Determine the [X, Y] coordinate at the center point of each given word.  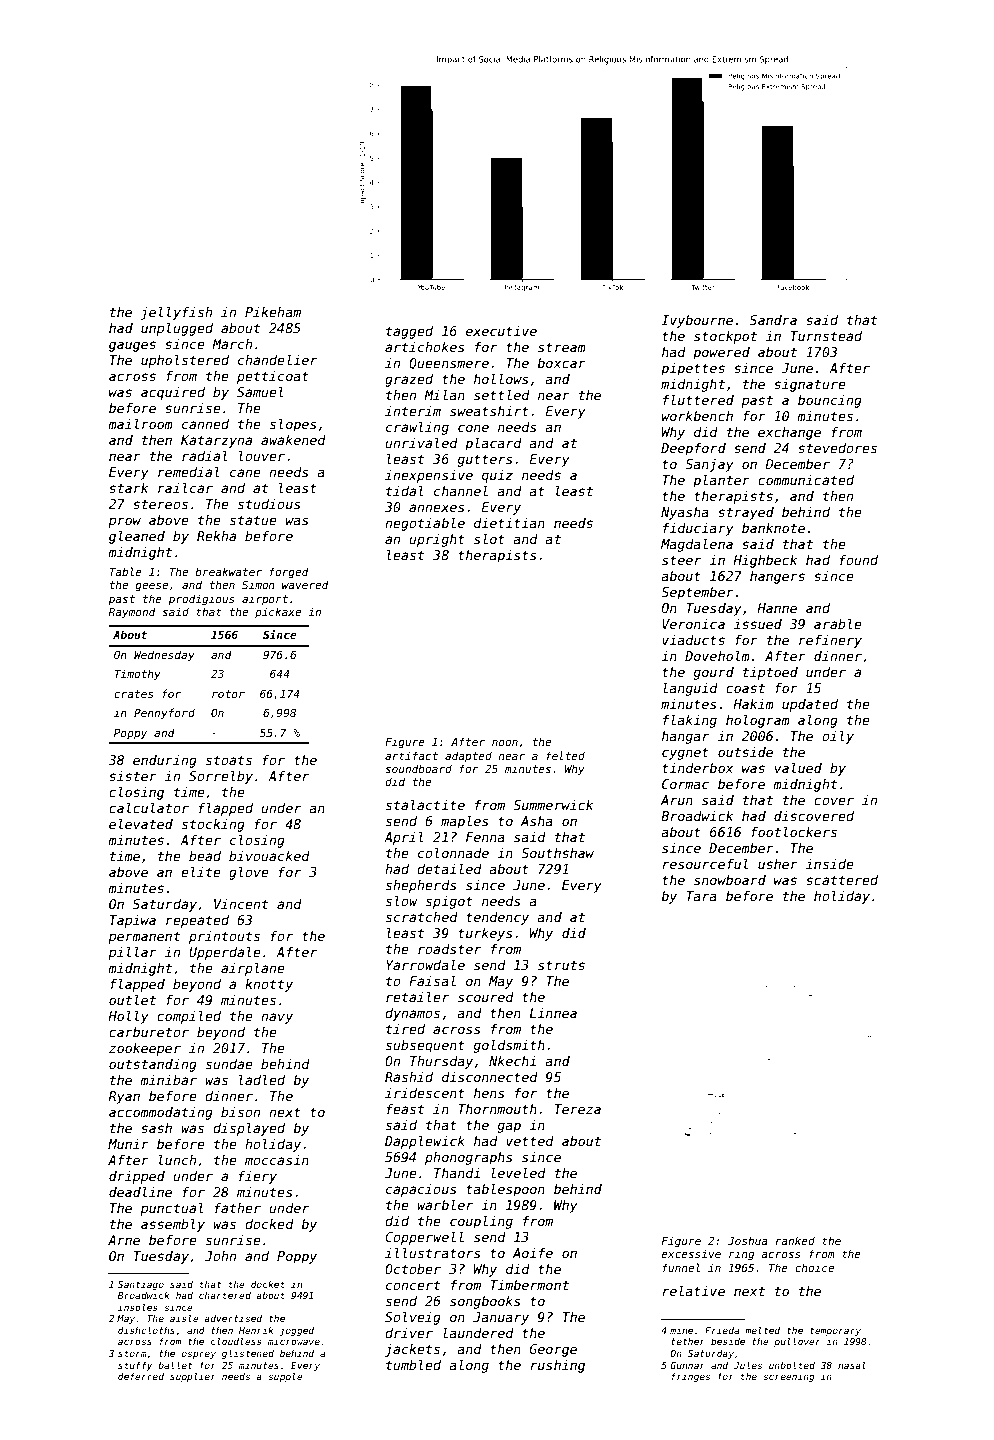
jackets [412, 1350]
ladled [262, 1080]
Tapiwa [133, 921]
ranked [795, 1240]
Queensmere [449, 364]
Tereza [578, 1109]
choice [814, 1267]
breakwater [228, 571]
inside [830, 864]
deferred [141, 1376]
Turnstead [826, 336]
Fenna [485, 837]
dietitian [509, 523]
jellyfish [176, 313]
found [859, 560]
